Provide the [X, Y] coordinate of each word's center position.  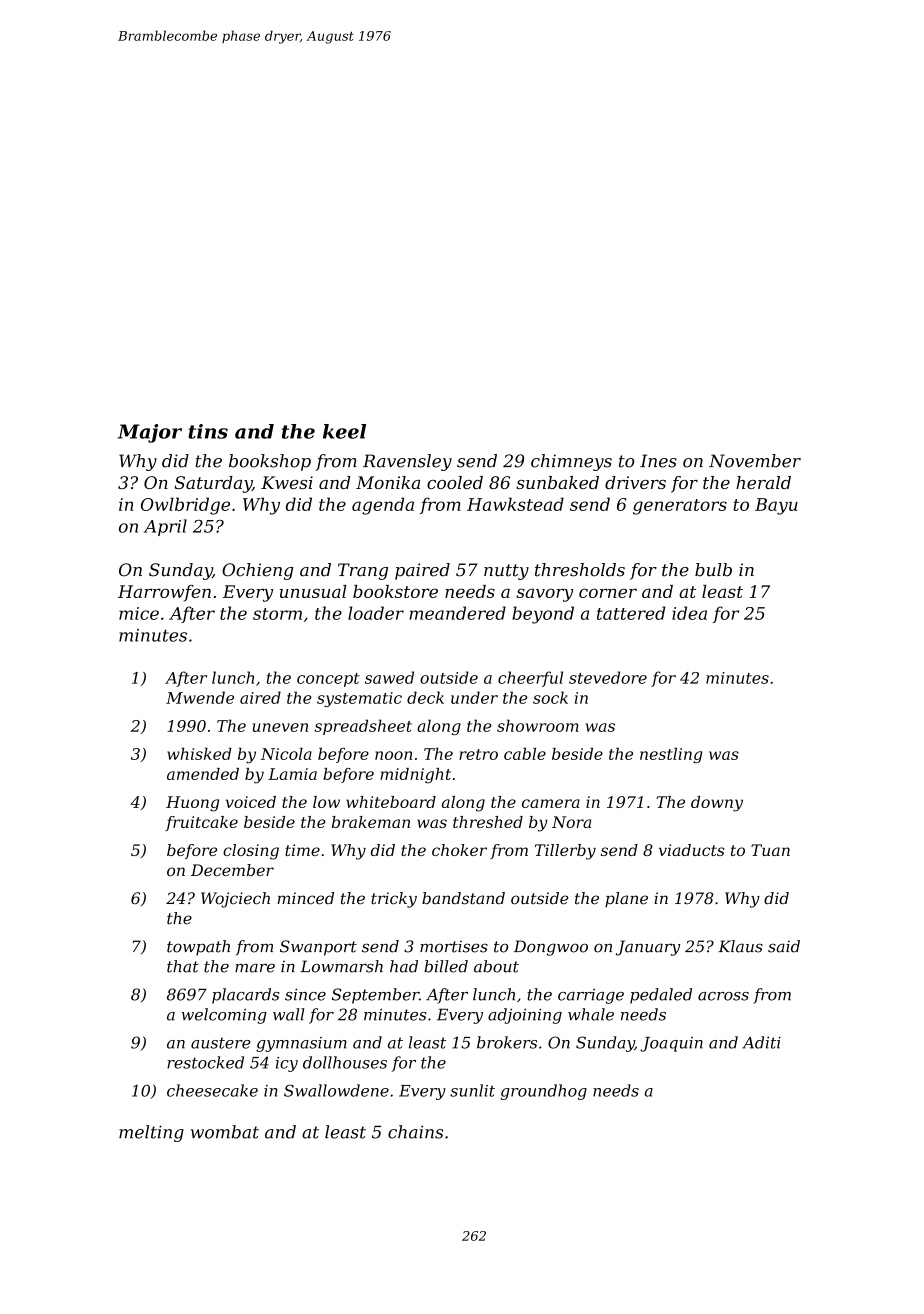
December [232, 870]
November [755, 461]
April [165, 527]
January [648, 948]
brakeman [371, 822]
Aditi [761, 1042]
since [305, 994]
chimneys [571, 462]
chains [415, 1132]
